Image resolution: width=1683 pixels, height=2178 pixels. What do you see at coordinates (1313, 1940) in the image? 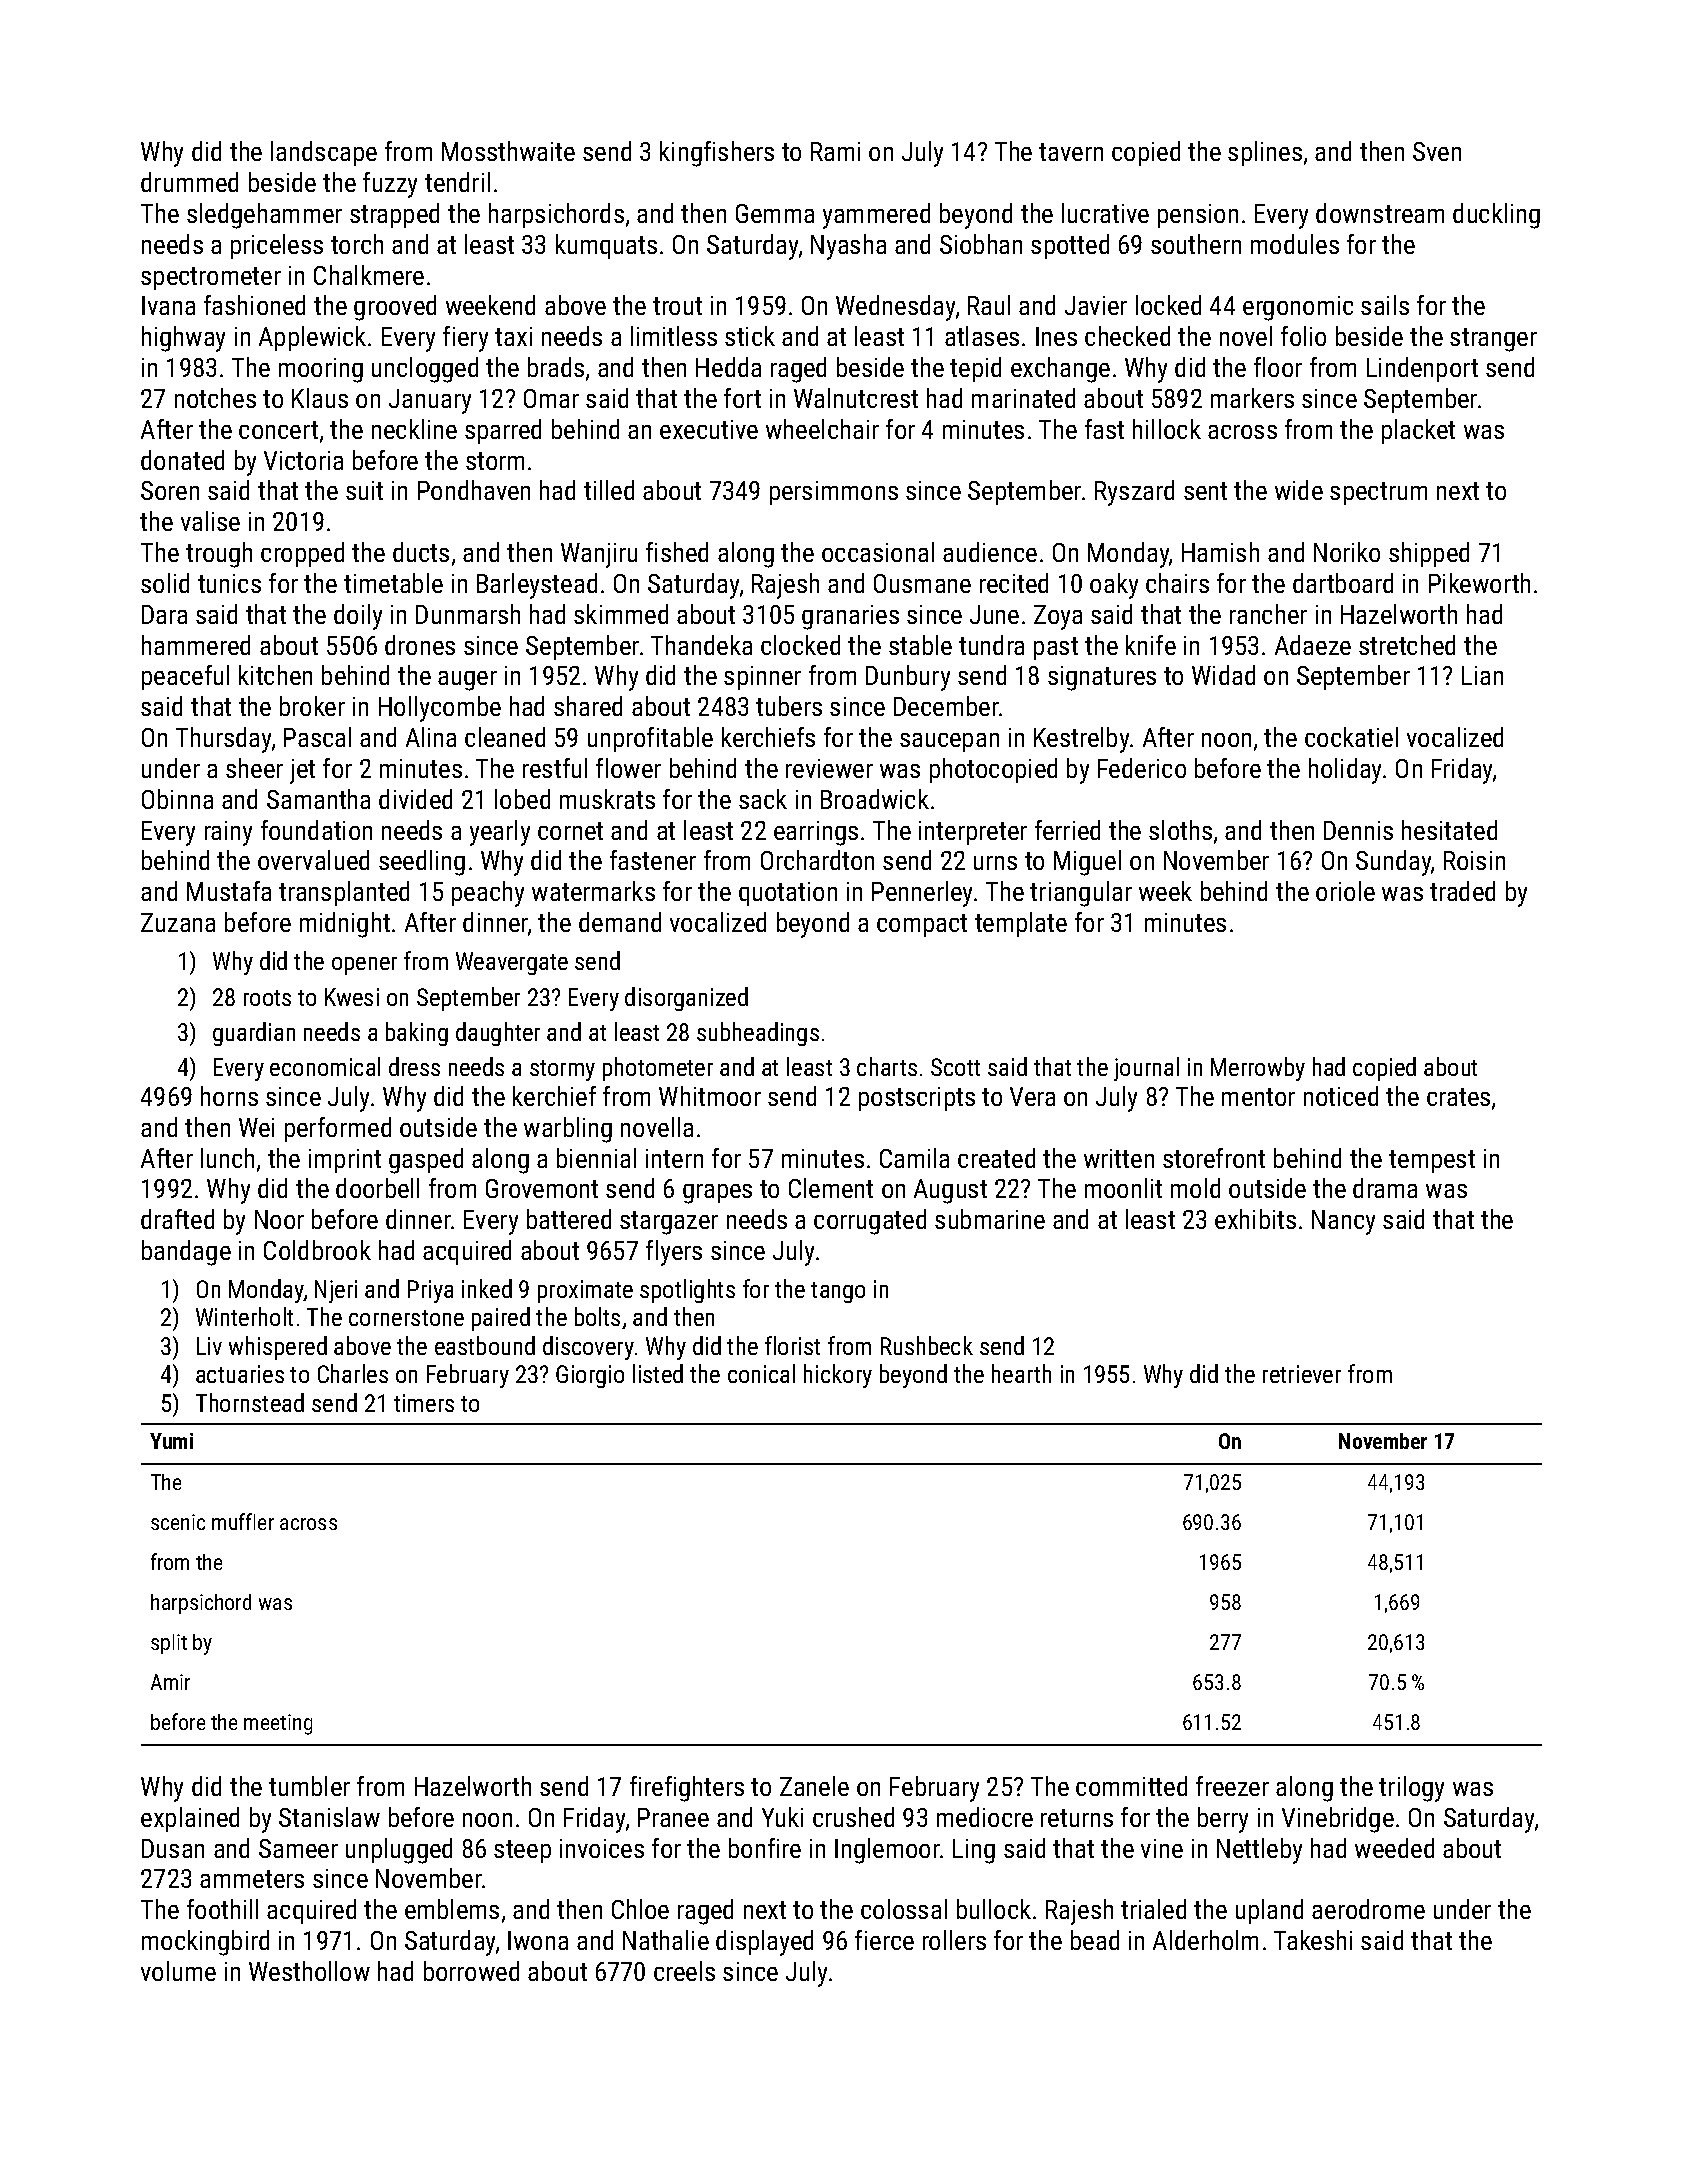
I see `Takeshi` at bounding box center [1313, 1940].
